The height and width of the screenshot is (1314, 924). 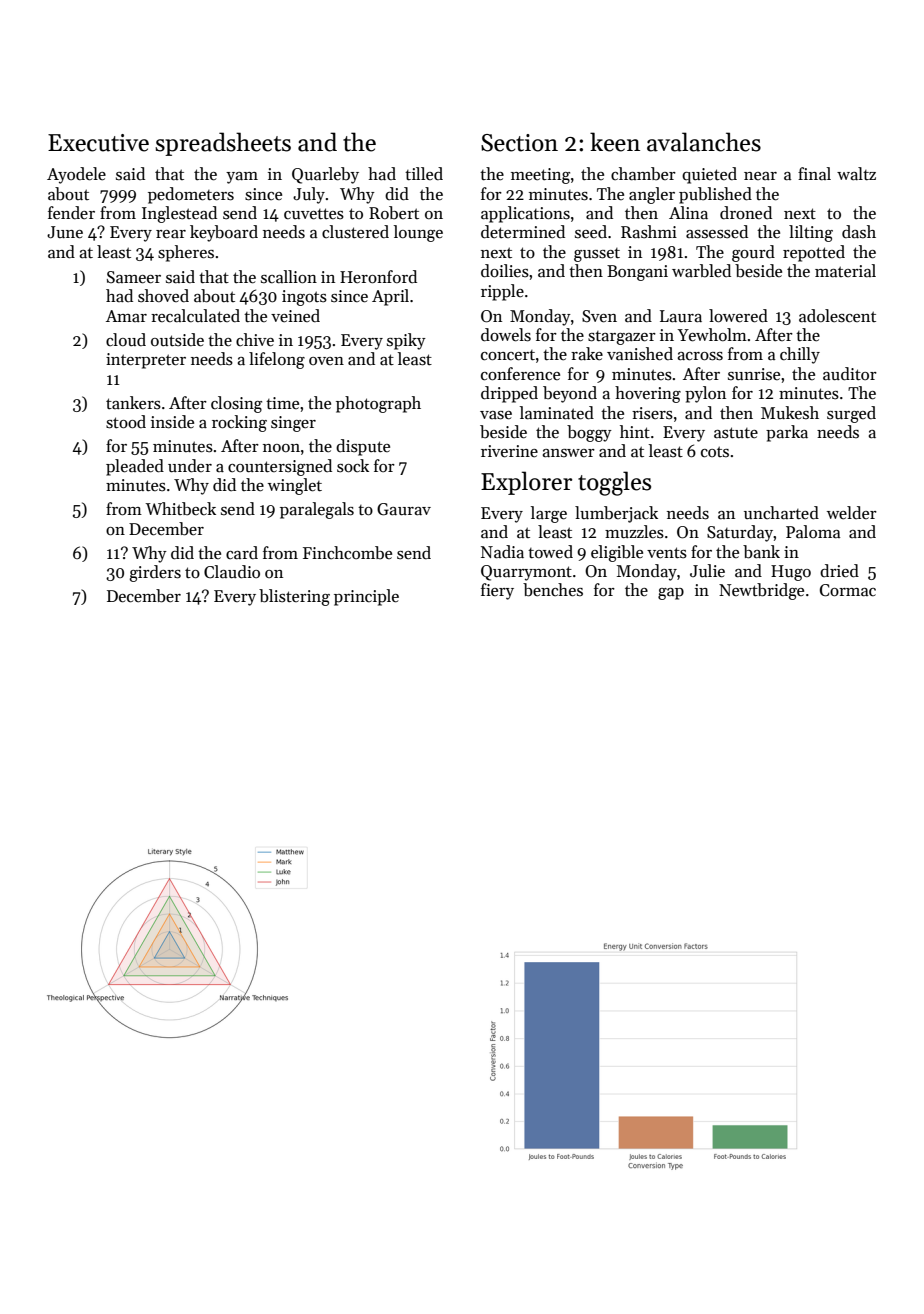 I want to click on beyond, so click(x=570, y=394).
